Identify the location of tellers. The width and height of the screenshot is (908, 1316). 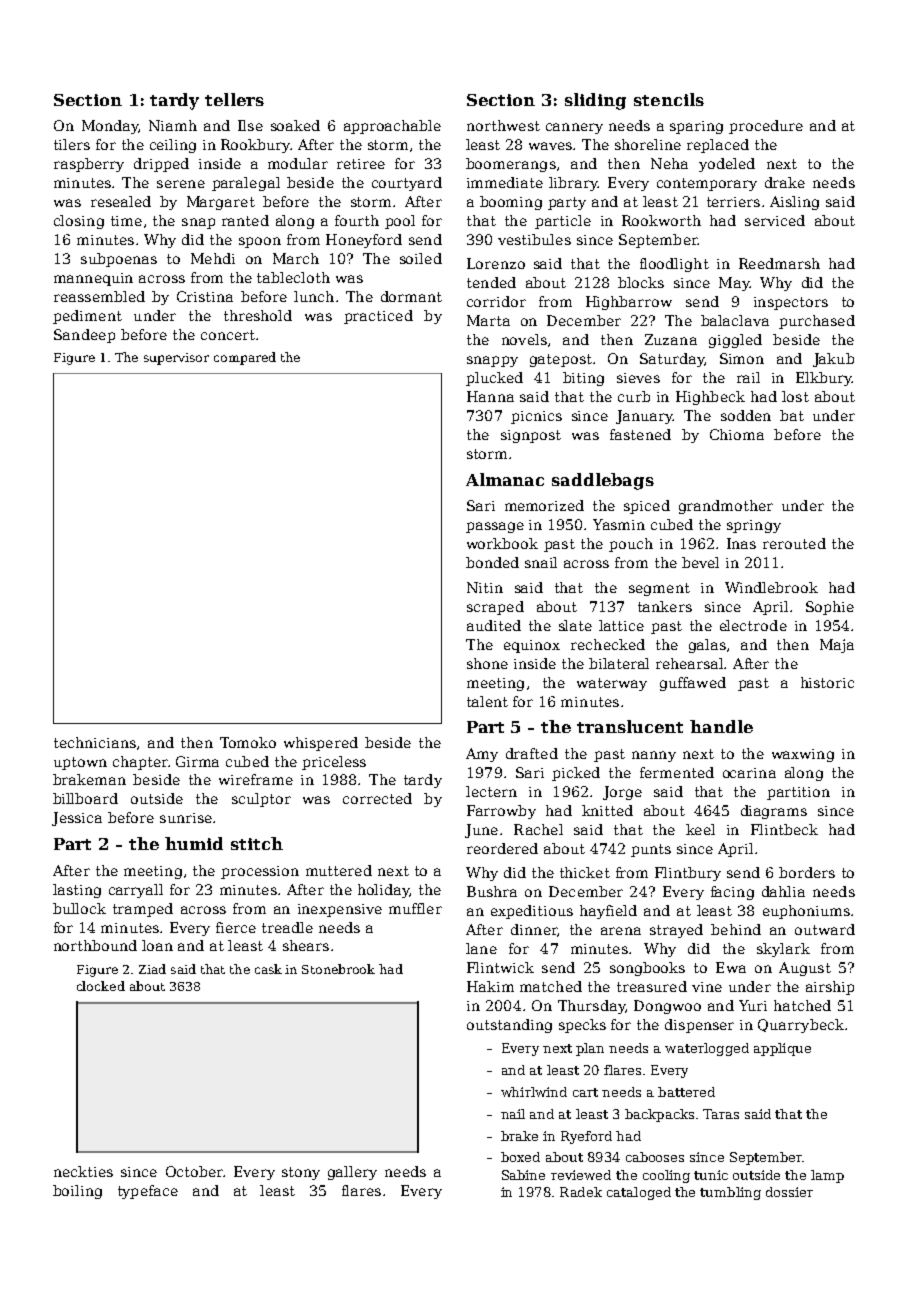
(234, 99).
